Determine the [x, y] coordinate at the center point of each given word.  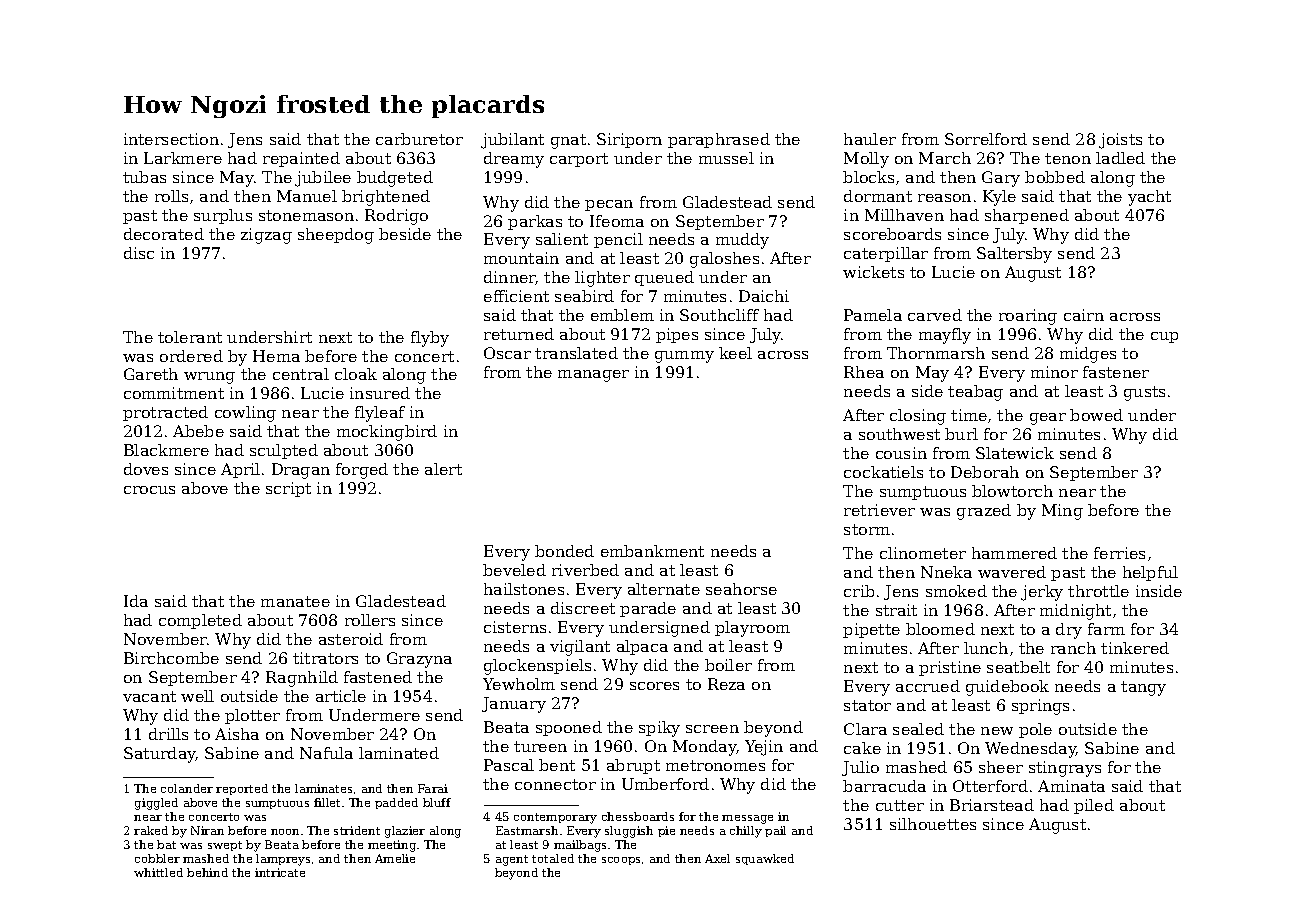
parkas [535, 222]
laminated [399, 753]
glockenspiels [537, 667]
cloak [356, 374]
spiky [659, 729]
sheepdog [336, 236]
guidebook [1007, 688]
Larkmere [183, 158]
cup [1164, 337]
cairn [1084, 315]
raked [151, 830]
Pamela [873, 315]
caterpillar [886, 254]
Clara [865, 729]
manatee [295, 601]
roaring [1028, 317]
